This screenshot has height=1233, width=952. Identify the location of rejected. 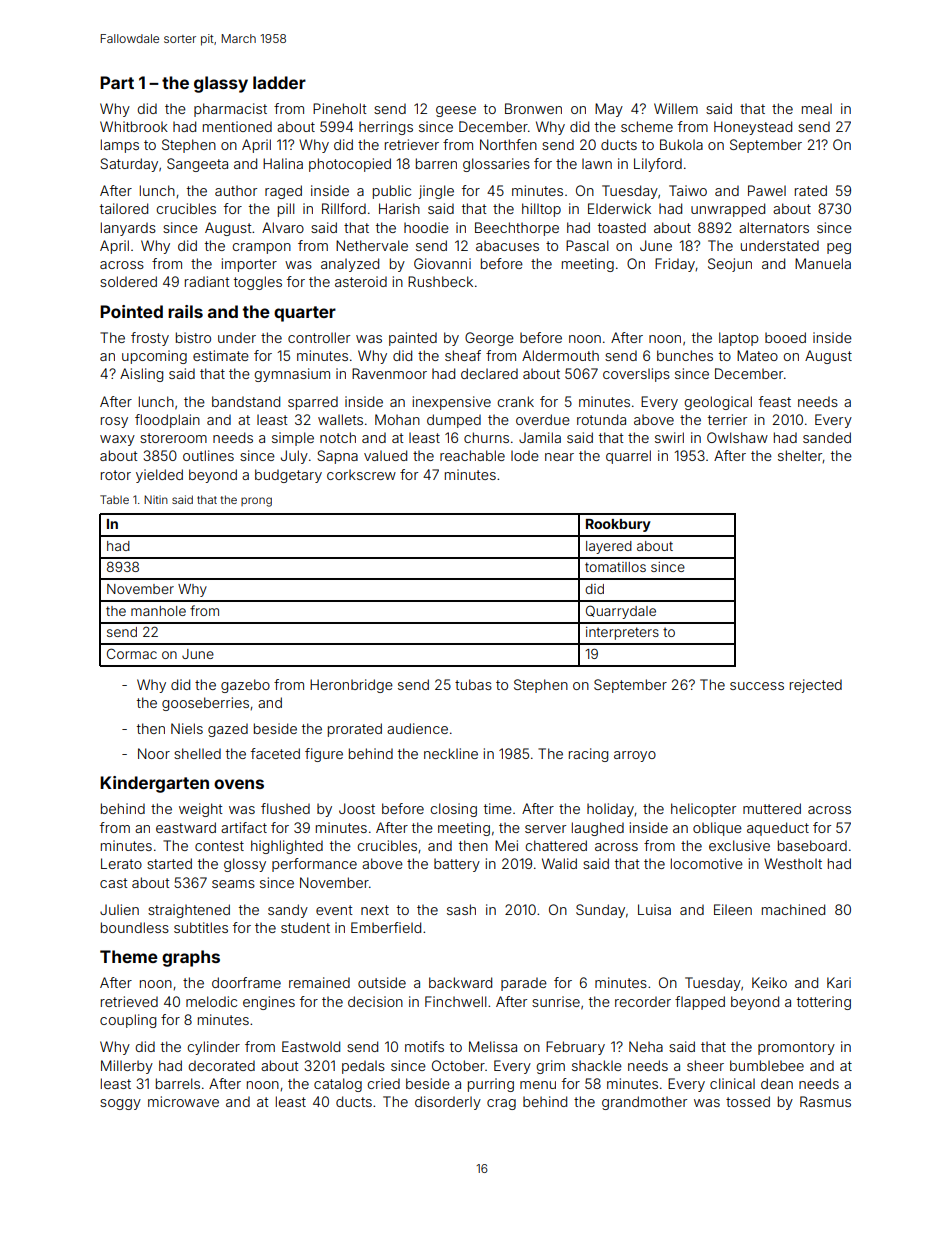
(816, 686).
